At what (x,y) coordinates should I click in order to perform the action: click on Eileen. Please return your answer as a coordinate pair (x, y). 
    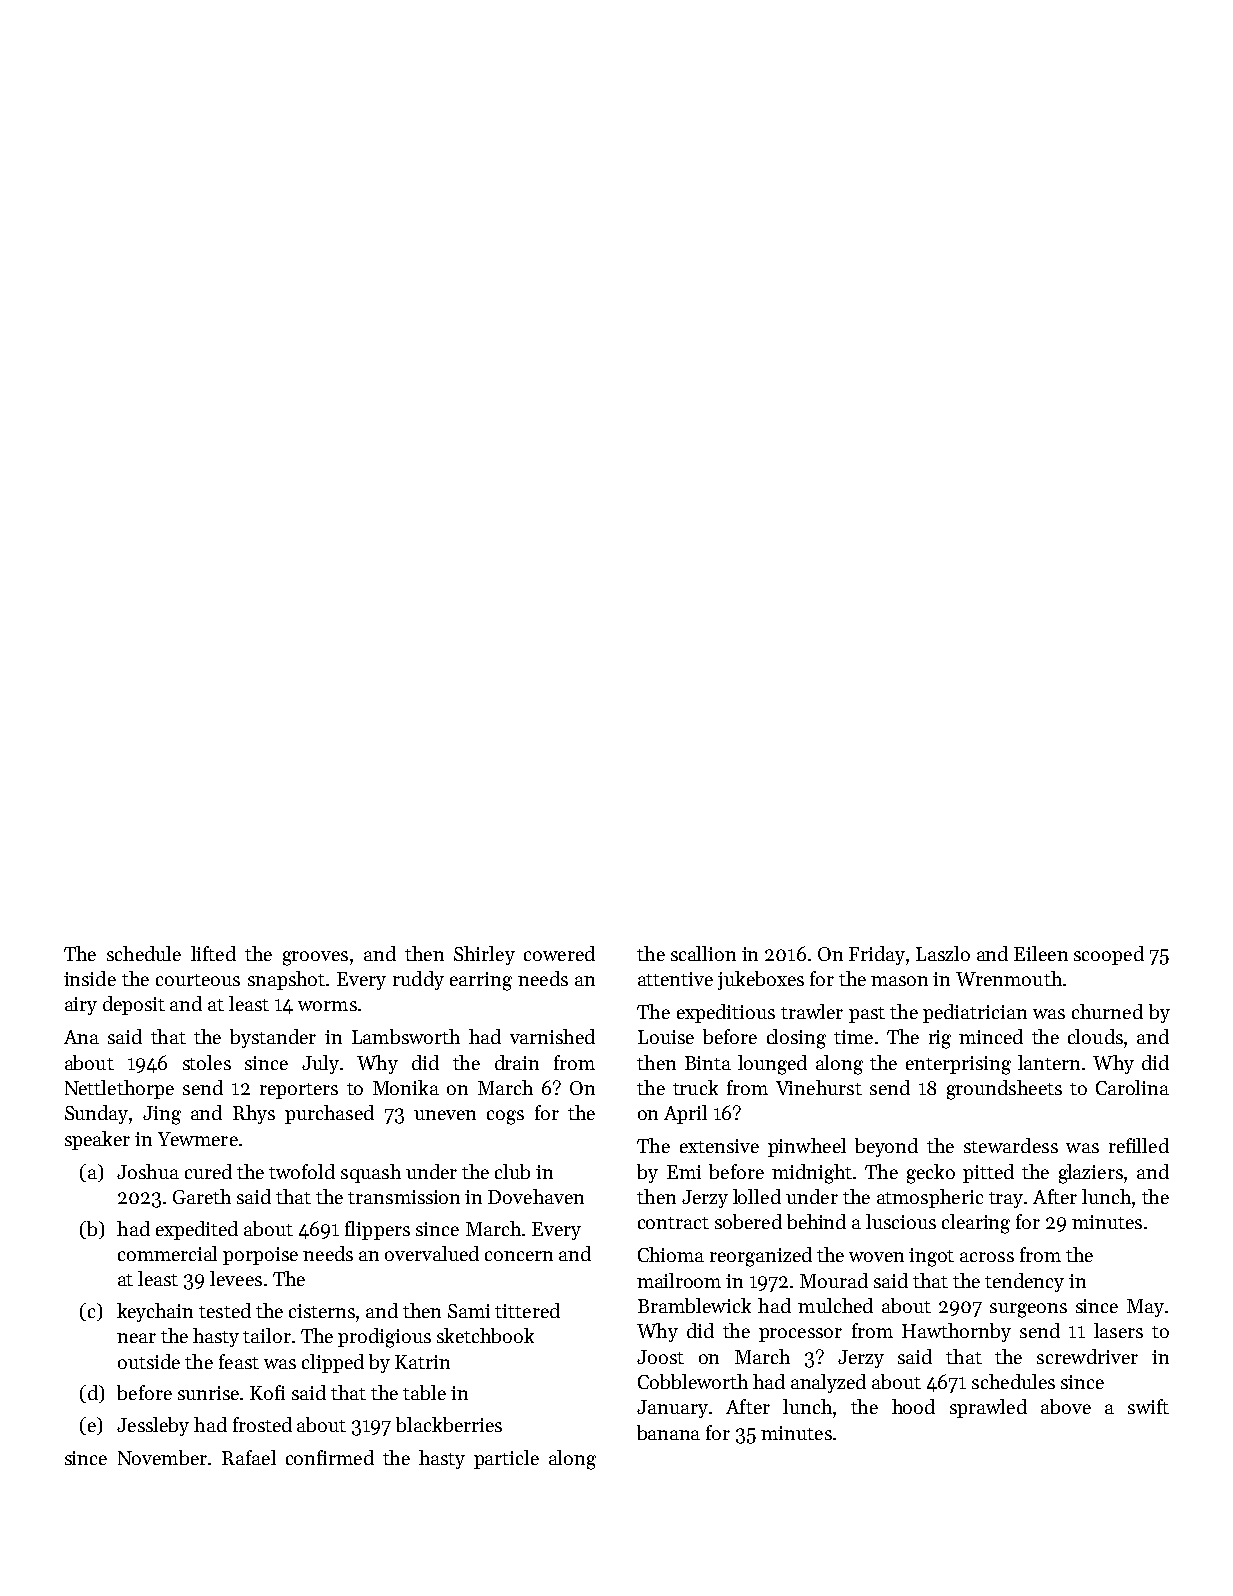
    Looking at the image, I should click on (1041, 953).
